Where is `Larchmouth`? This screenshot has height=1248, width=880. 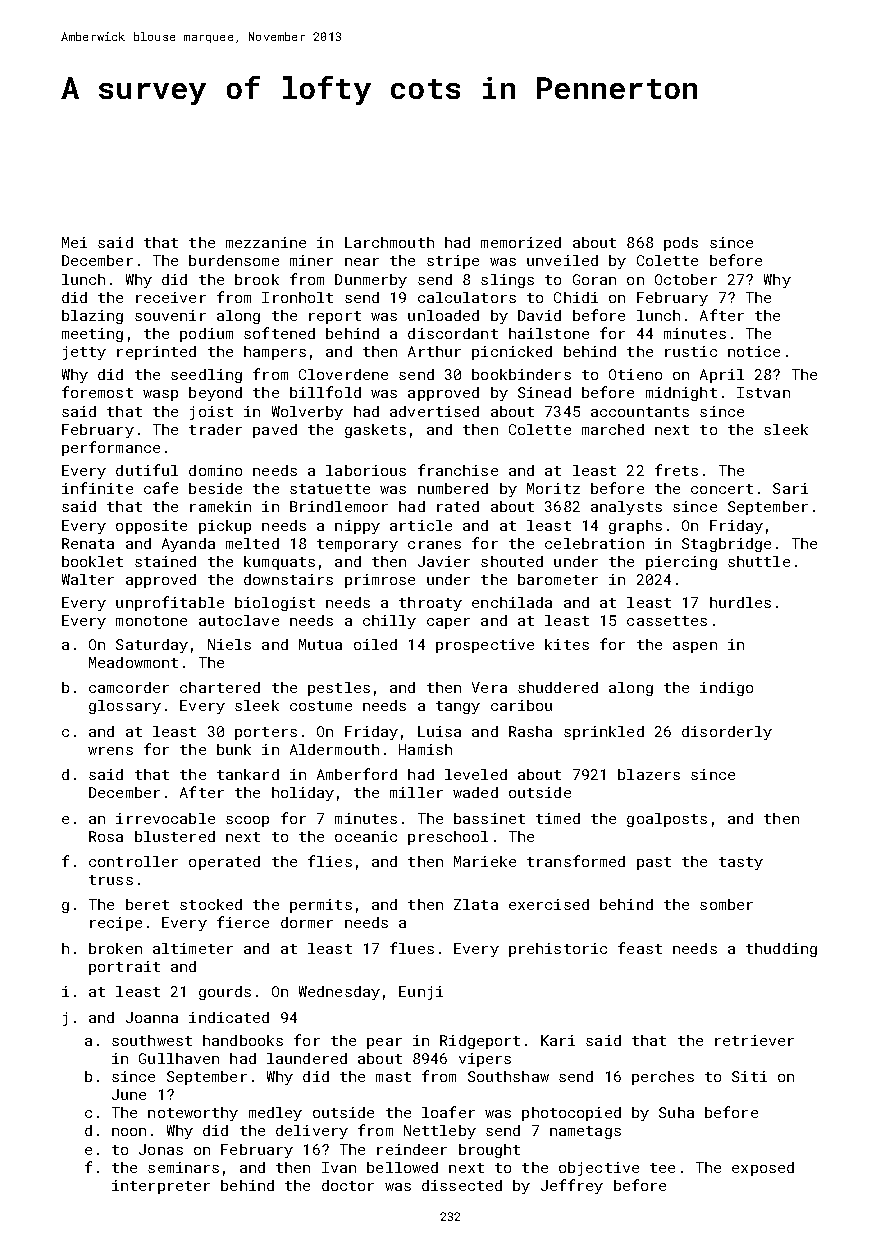
Larchmouth is located at coordinates (389, 242).
